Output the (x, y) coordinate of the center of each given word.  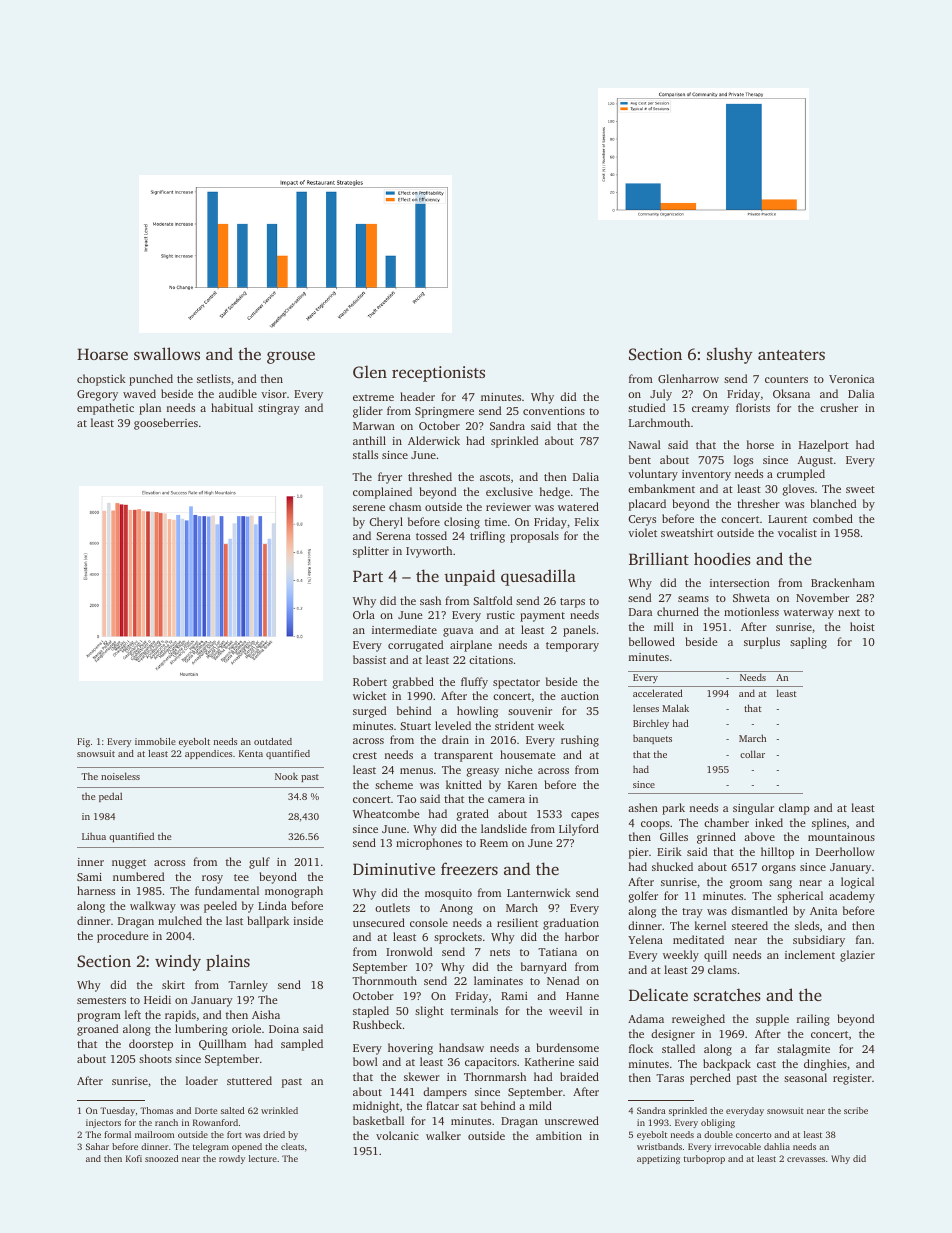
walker (443, 1135)
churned (678, 611)
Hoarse (102, 354)
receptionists (438, 374)
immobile (155, 741)
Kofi (134, 1158)
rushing (580, 741)
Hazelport (824, 446)
